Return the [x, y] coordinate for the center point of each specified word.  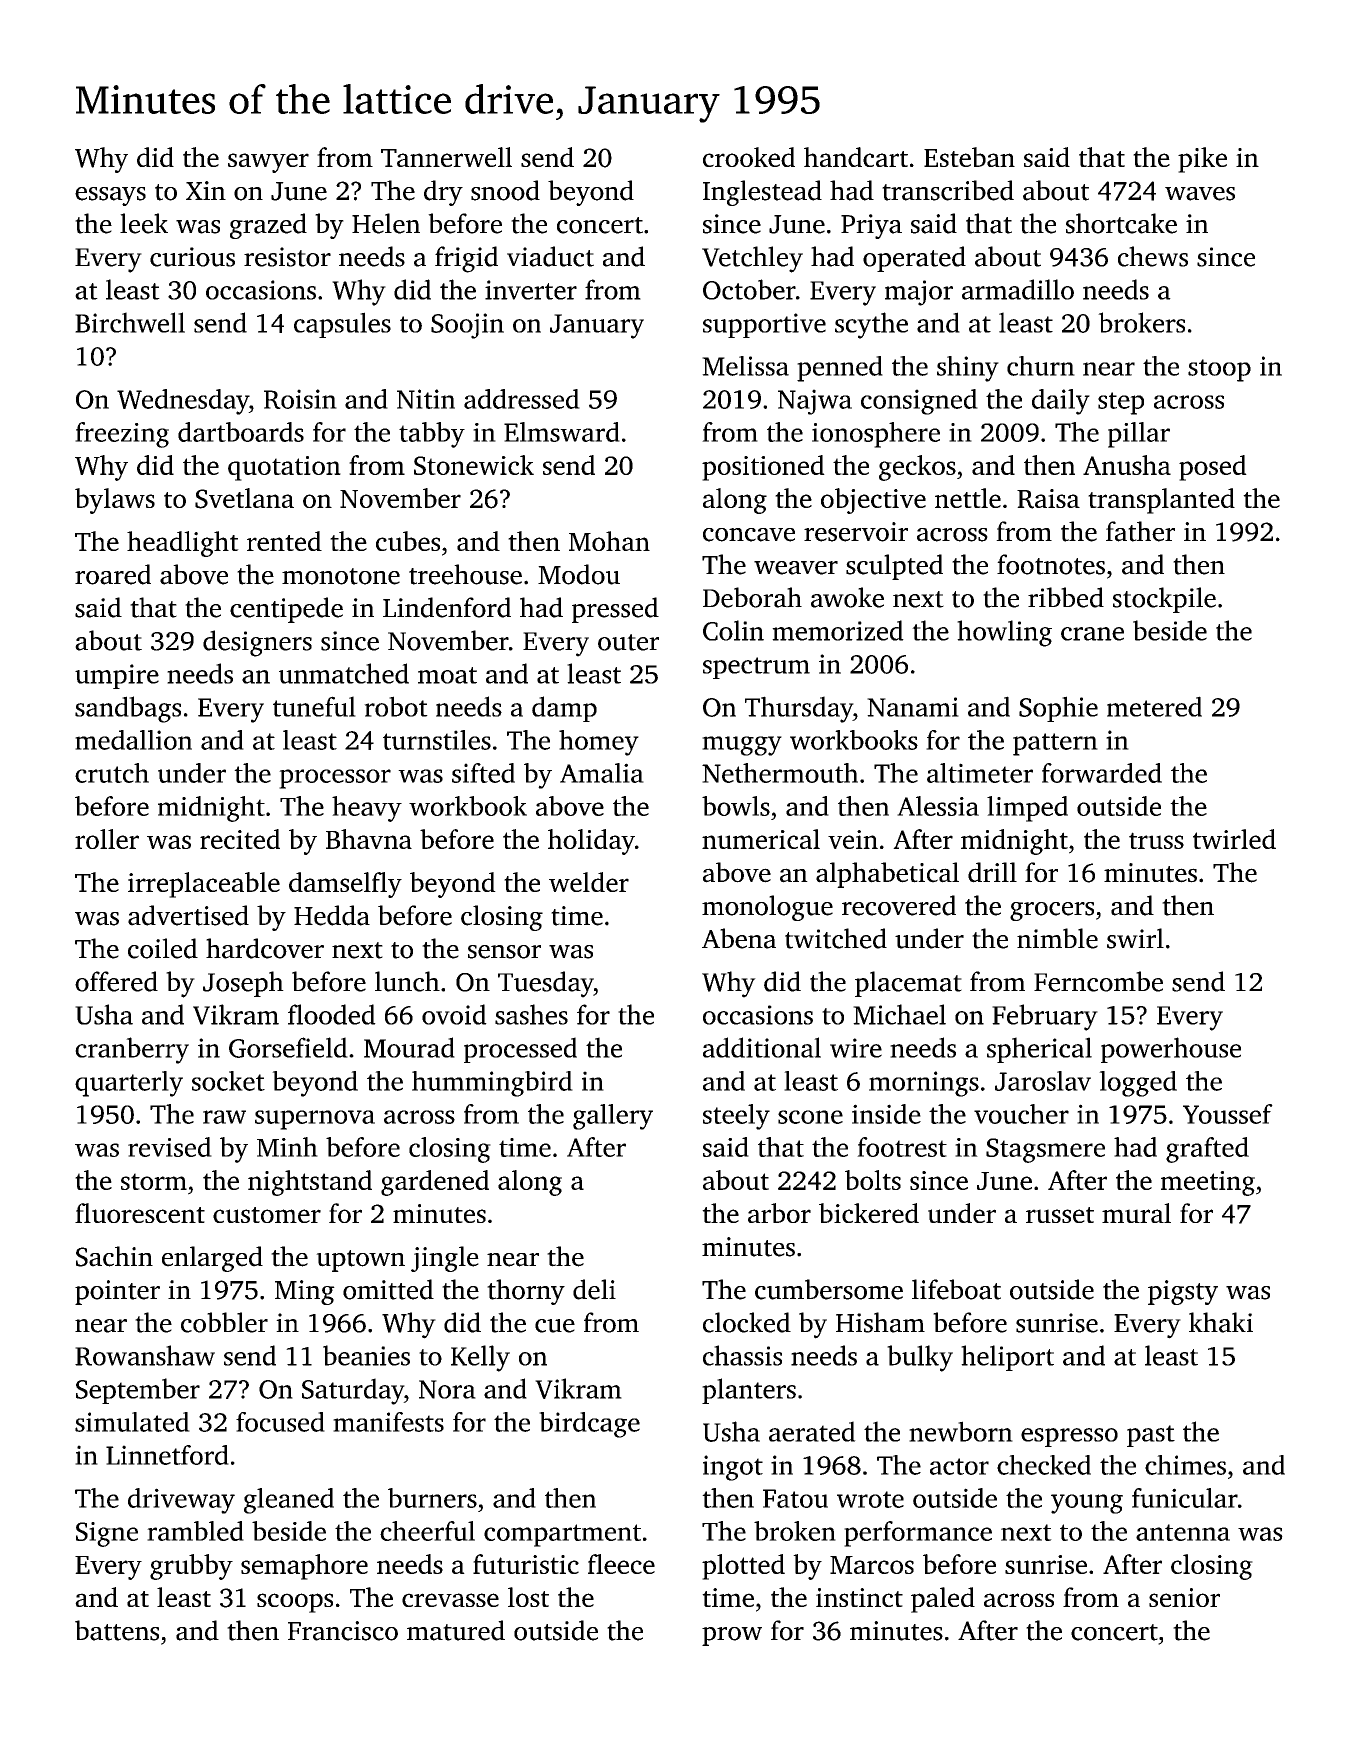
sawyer [268, 163]
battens [117, 1630]
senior [1184, 1597]
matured [456, 1630]
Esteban [969, 157]
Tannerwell [446, 157]
